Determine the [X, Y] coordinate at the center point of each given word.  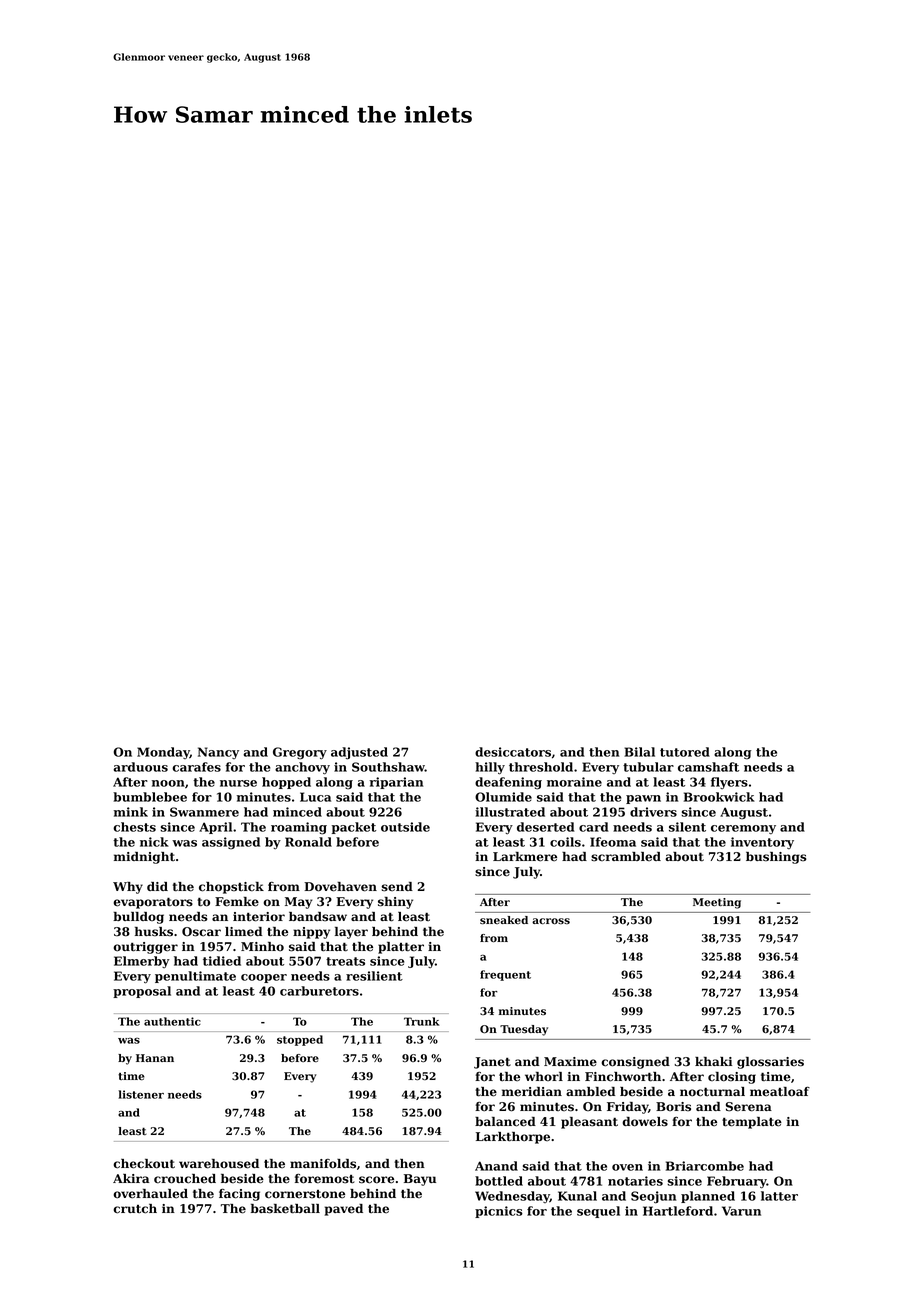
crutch [135, 1209]
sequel [598, 1212]
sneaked [504, 920]
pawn [643, 799]
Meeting [717, 903]
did [157, 886]
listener [141, 1094]
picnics [499, 1212]
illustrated [510, 812]
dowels [645, 1122]
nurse [238, 783]
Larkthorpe [513, 1138]
